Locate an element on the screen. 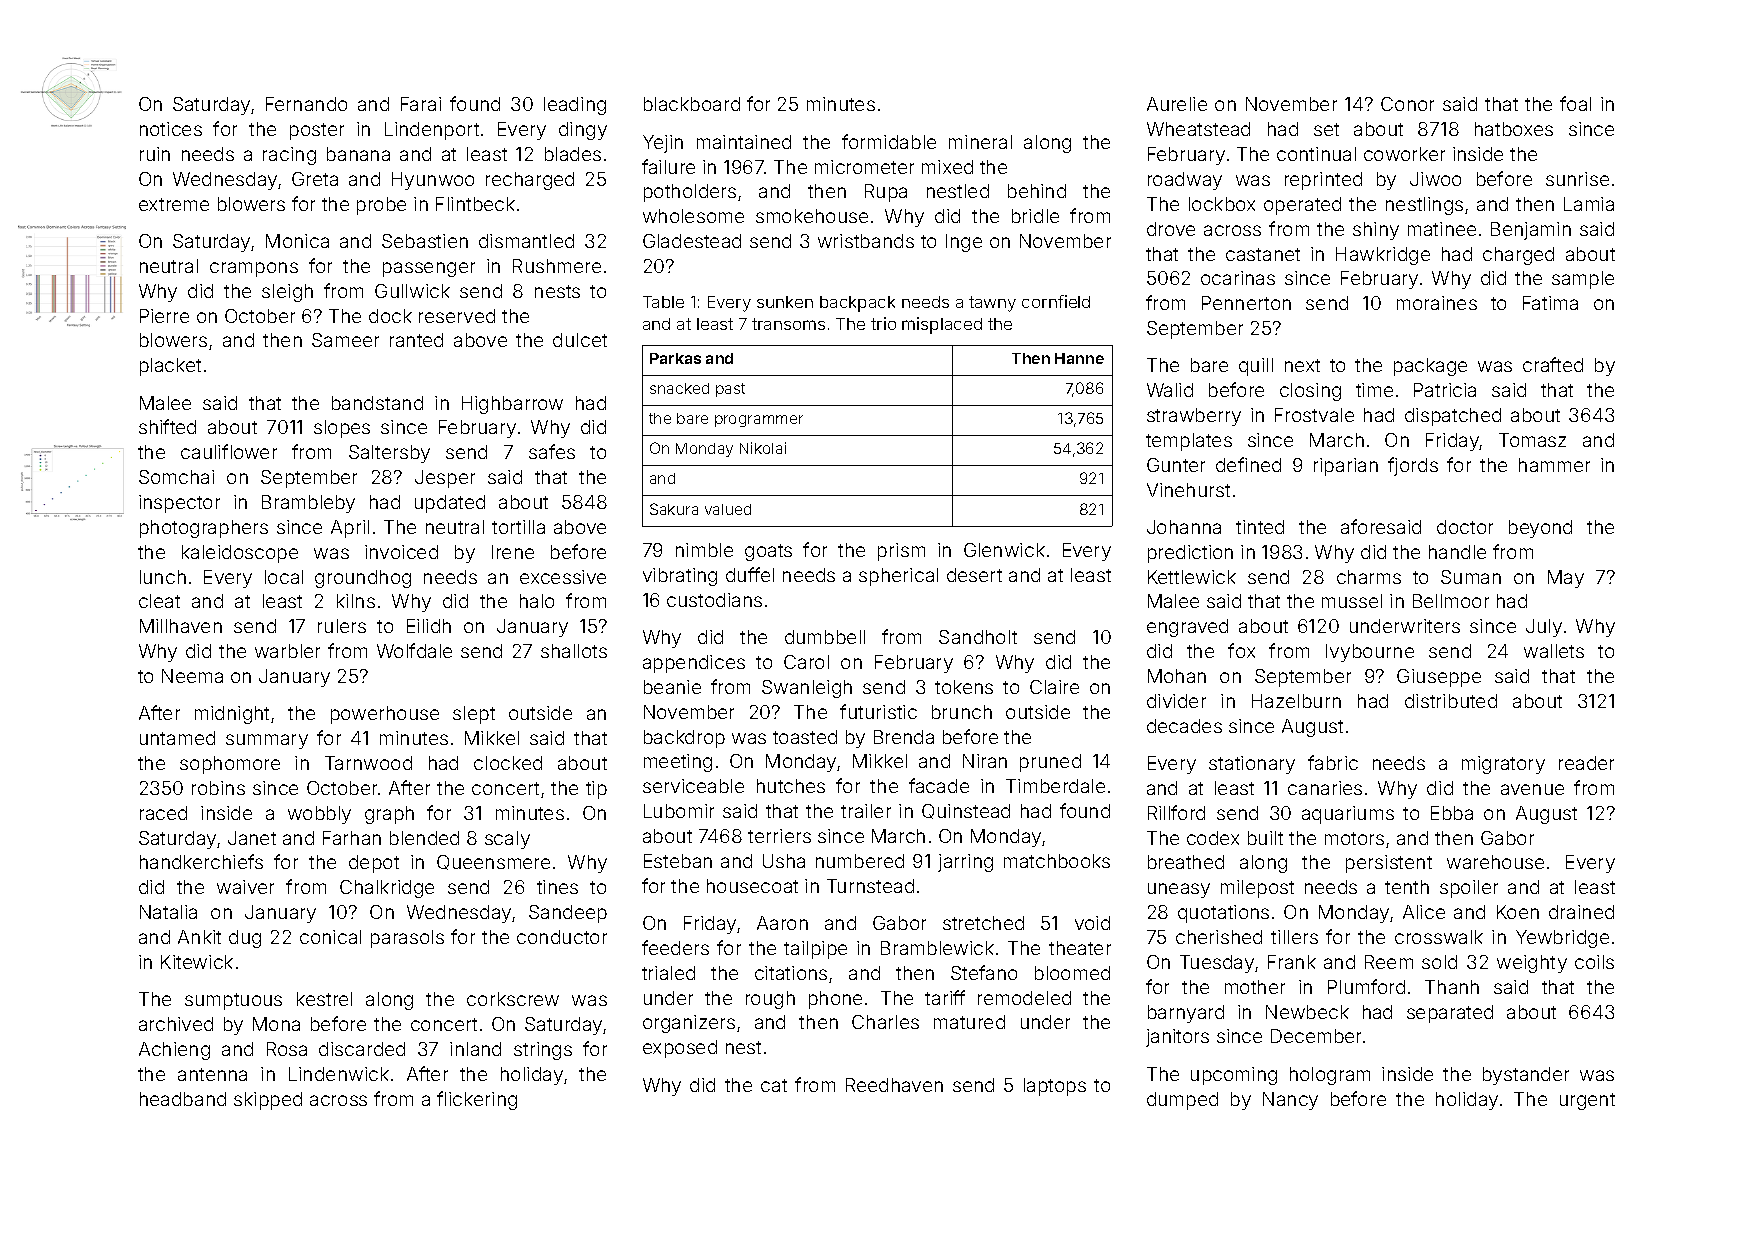  Nikolai is located at coordinates (763, 448).
